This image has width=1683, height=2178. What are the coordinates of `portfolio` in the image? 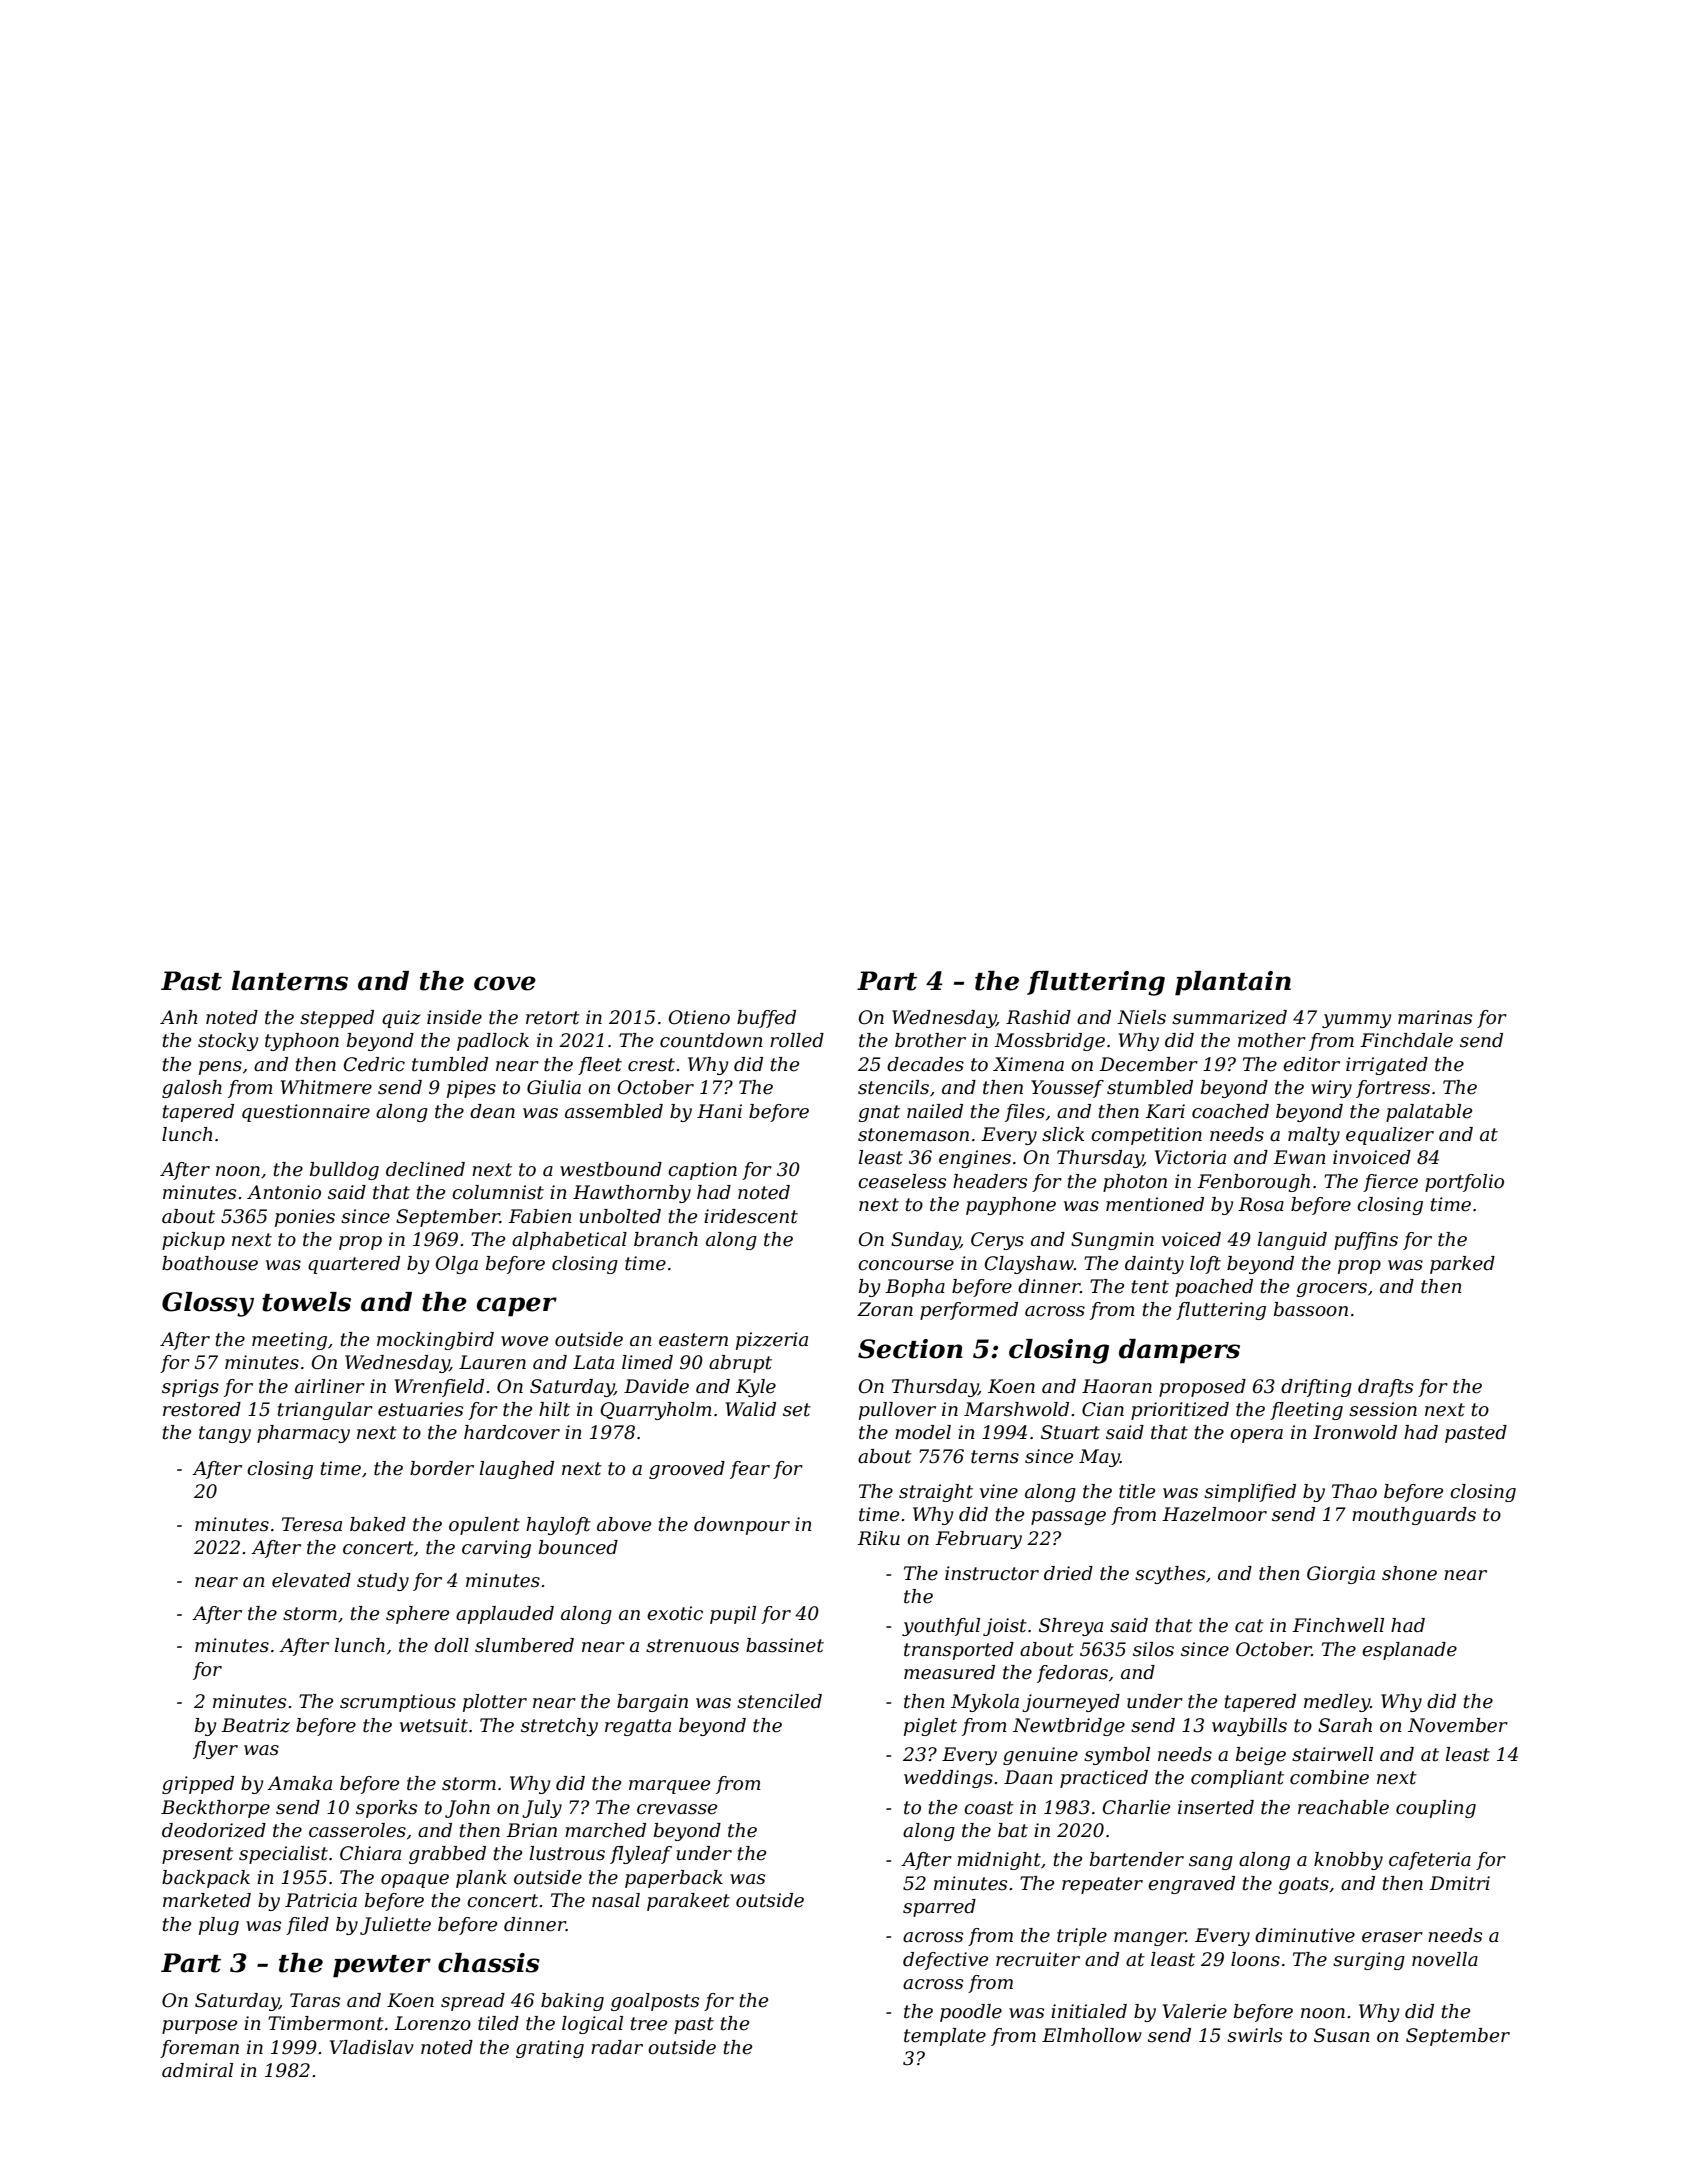 It's located at (1464, 1183).
